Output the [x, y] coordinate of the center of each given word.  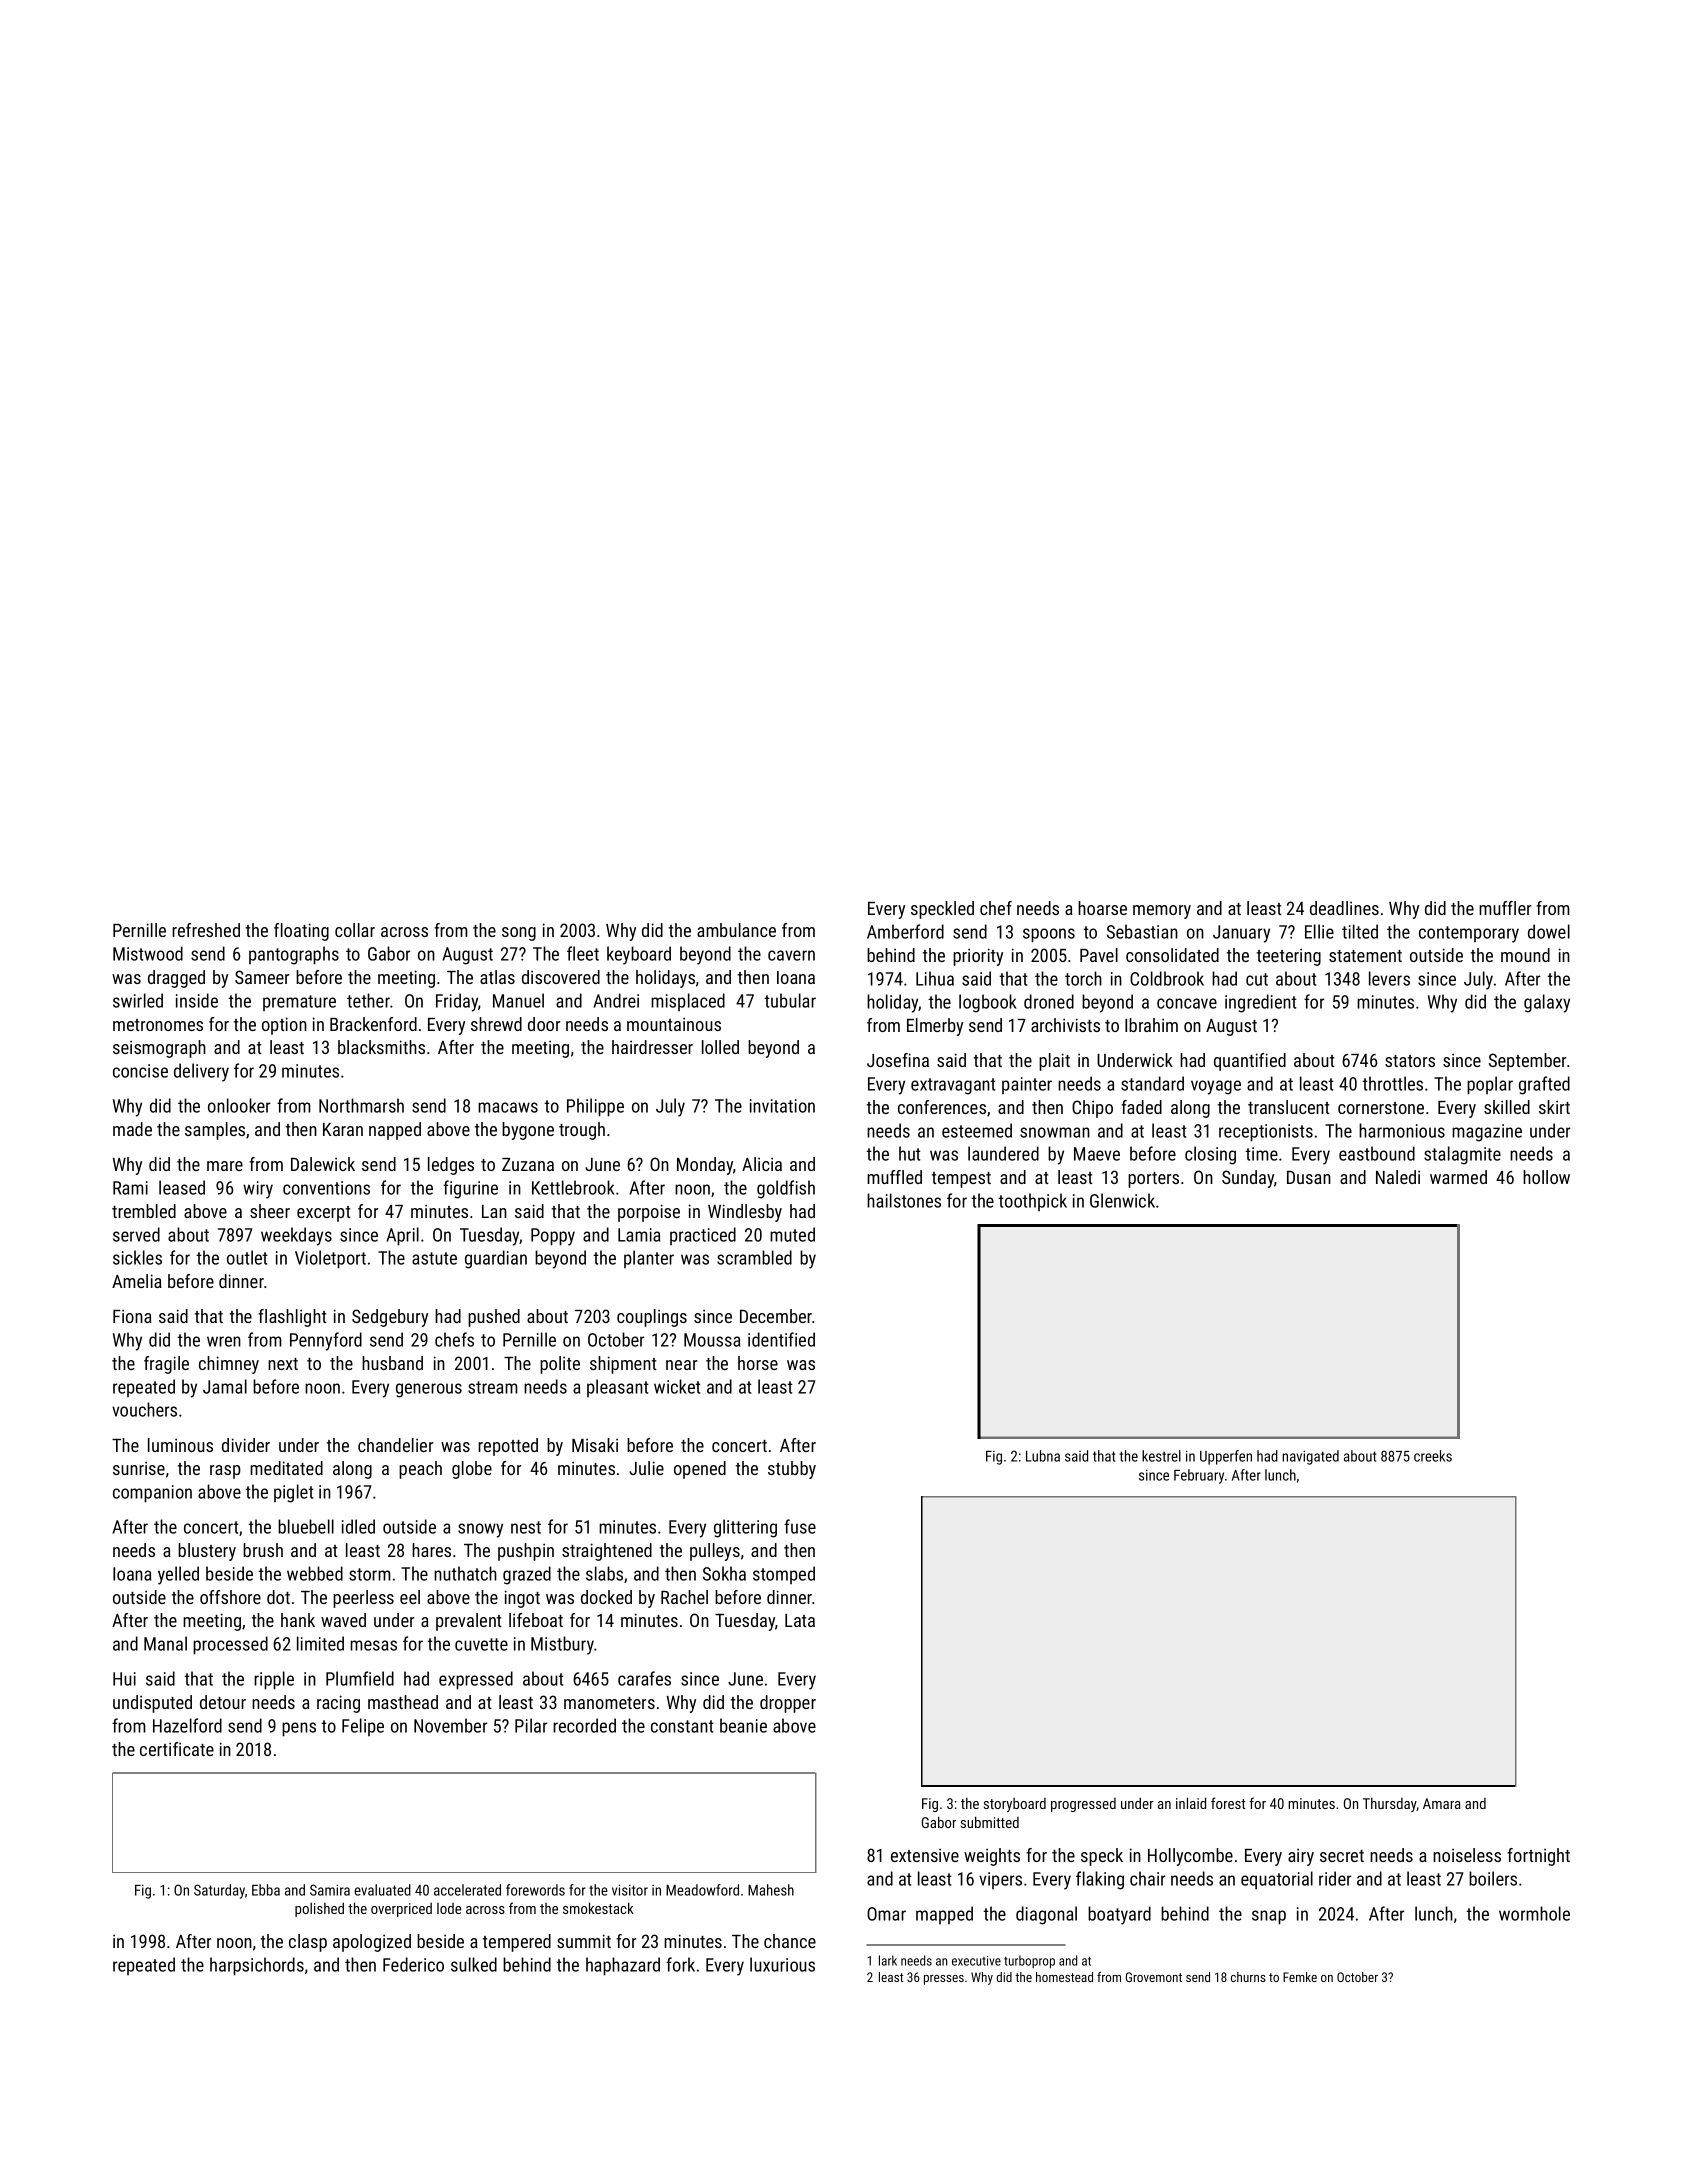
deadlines [1344, 908]
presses [944, 1980]
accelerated [467, 1890]
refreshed [206, 930]
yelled [178, 1575]
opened [700, 1470]
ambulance [736, 930]
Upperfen [1226, 1457]
